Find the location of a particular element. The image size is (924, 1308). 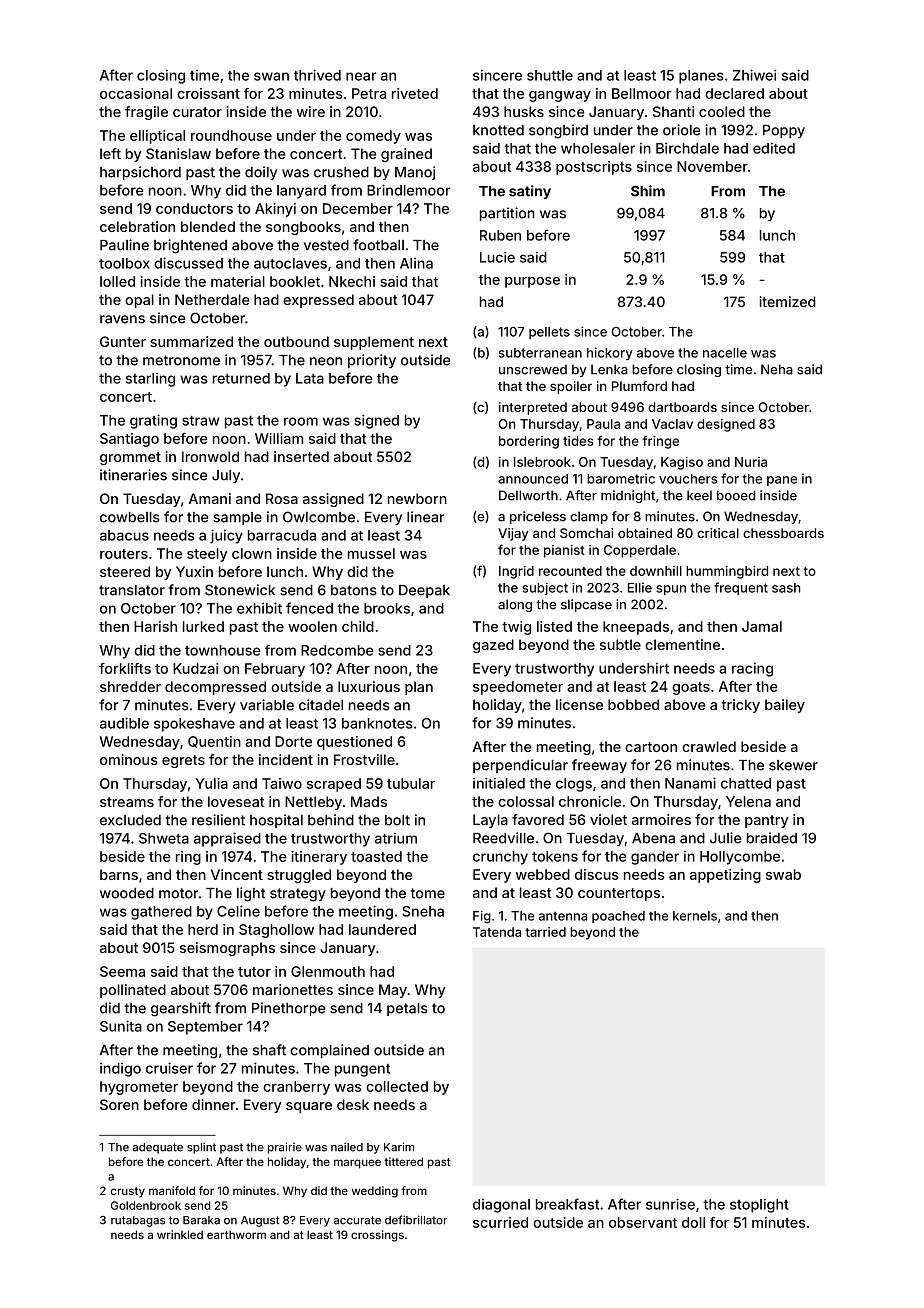

earthworm is located at coordinates (236, 1234).
